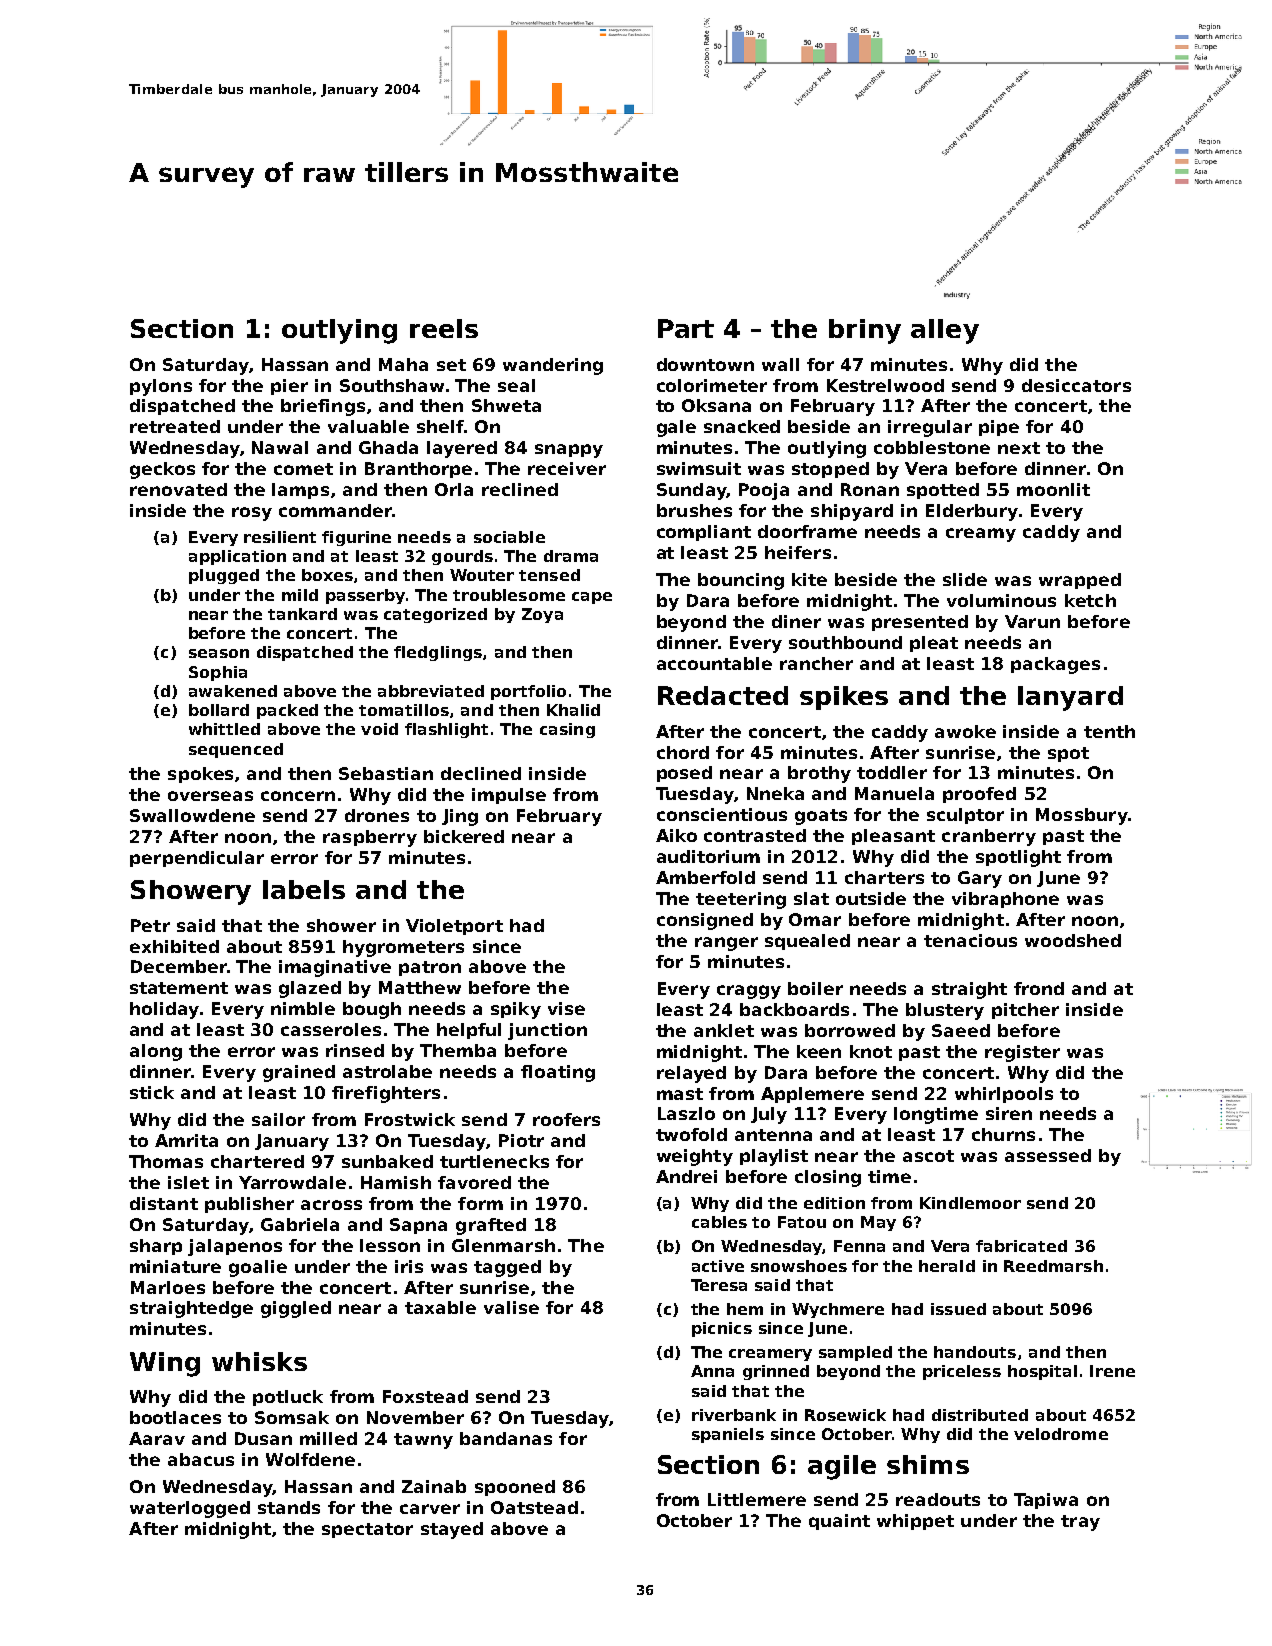  What do you see at coordinates (178, 489) in the screenshot?
I see `renovated` at bounding box center [178, 489].
